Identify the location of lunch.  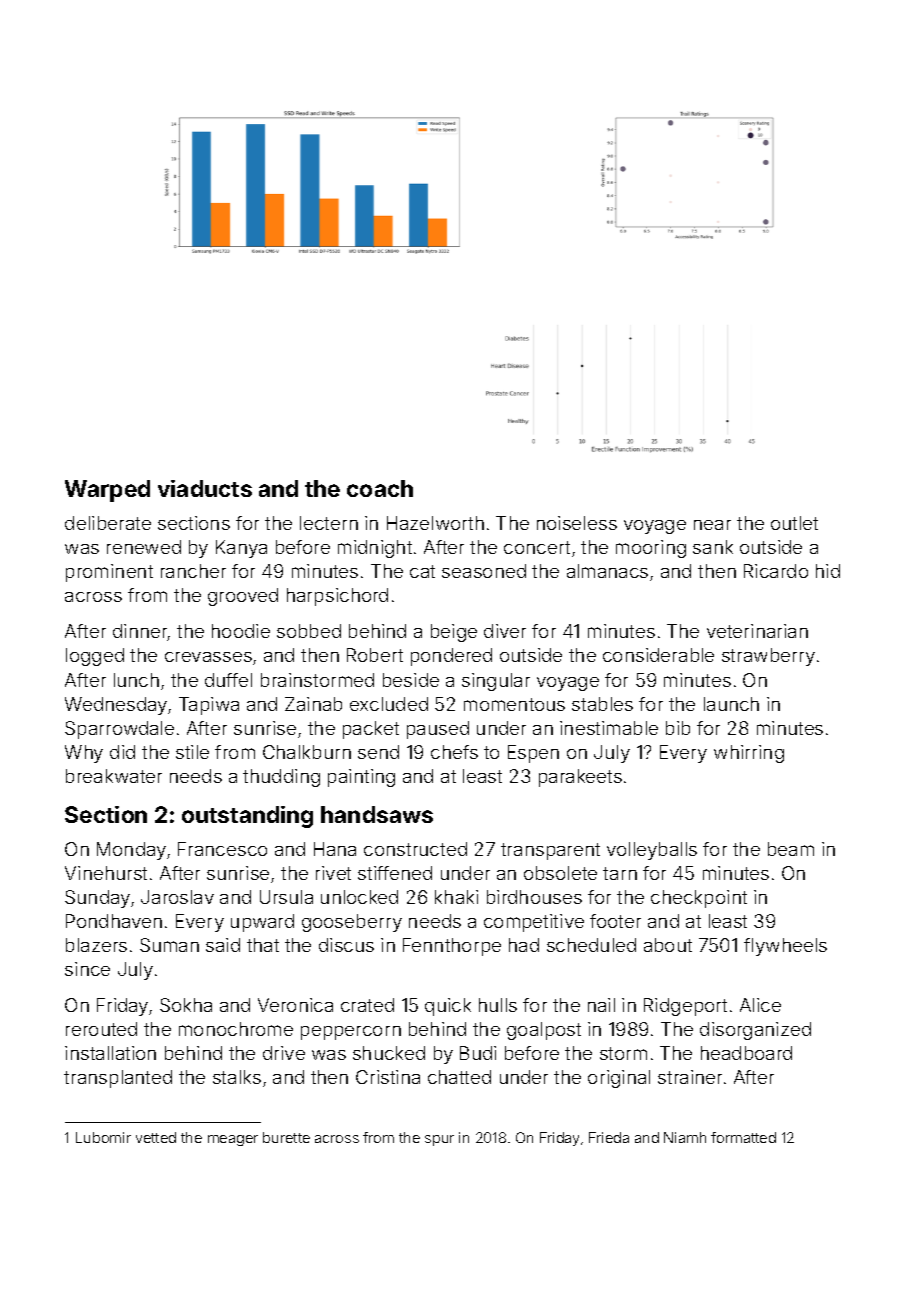
(136, 680).
